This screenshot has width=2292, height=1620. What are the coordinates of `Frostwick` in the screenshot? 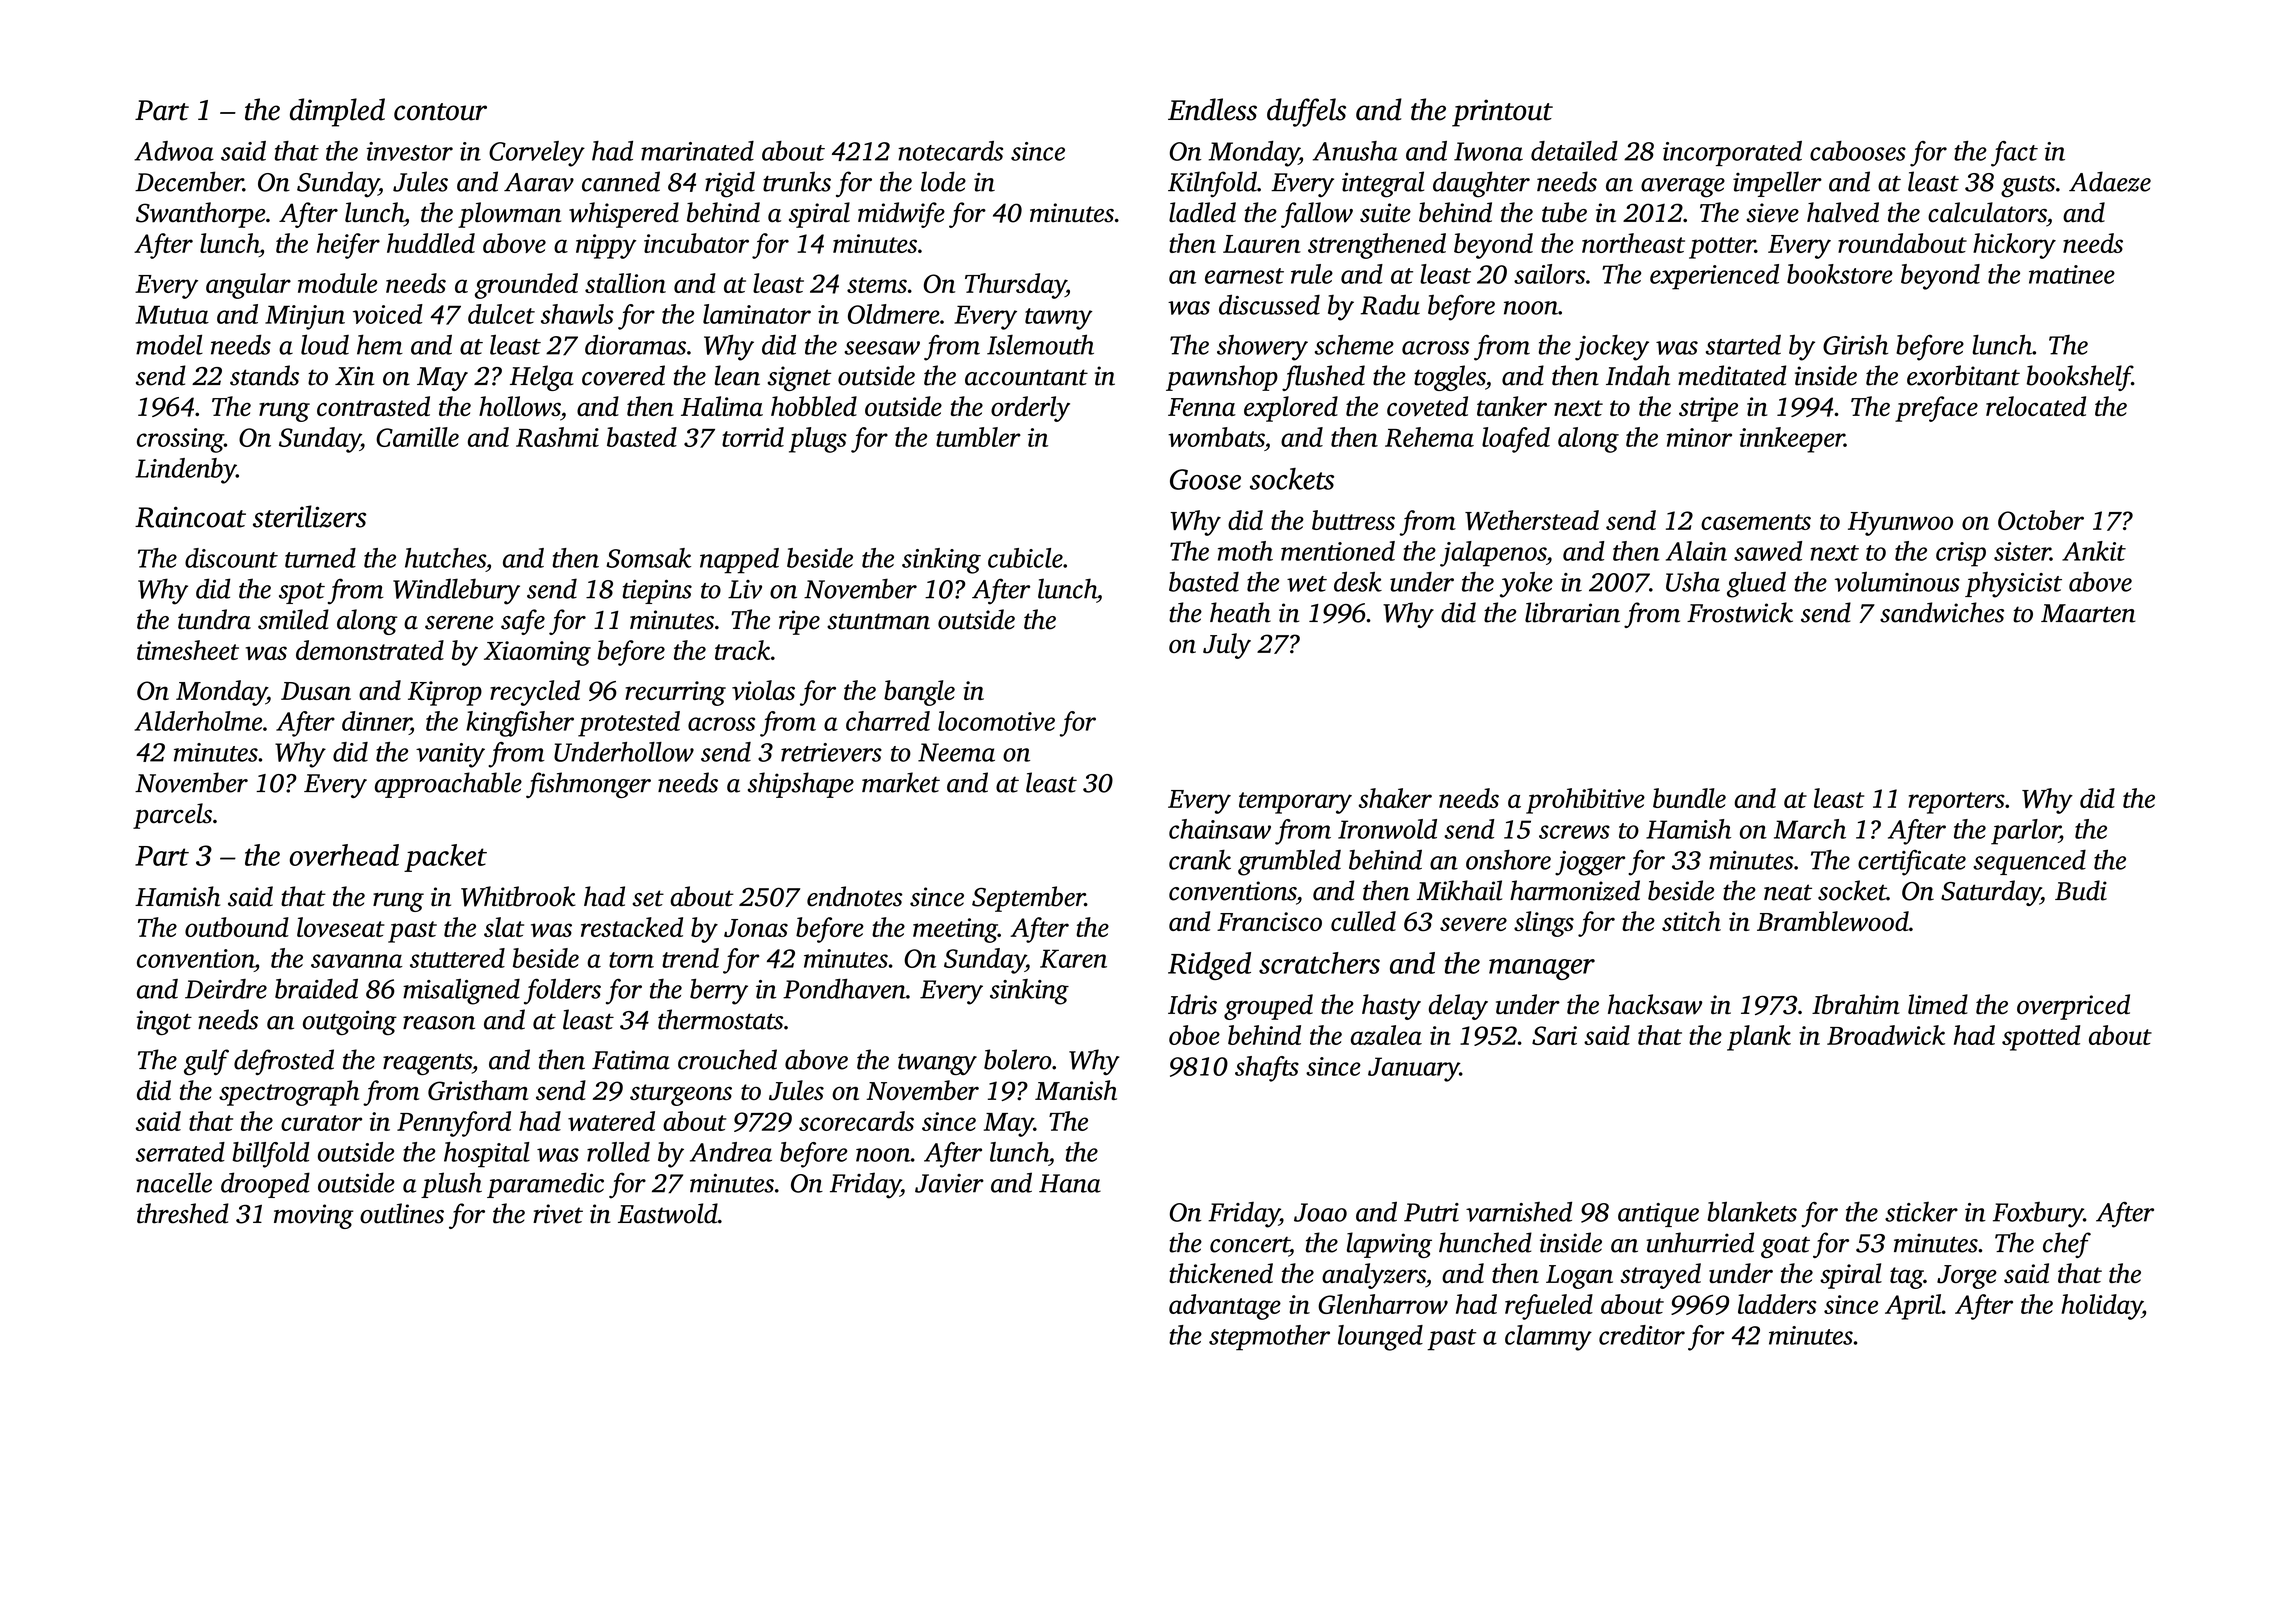 It's located at (1740, 612).
